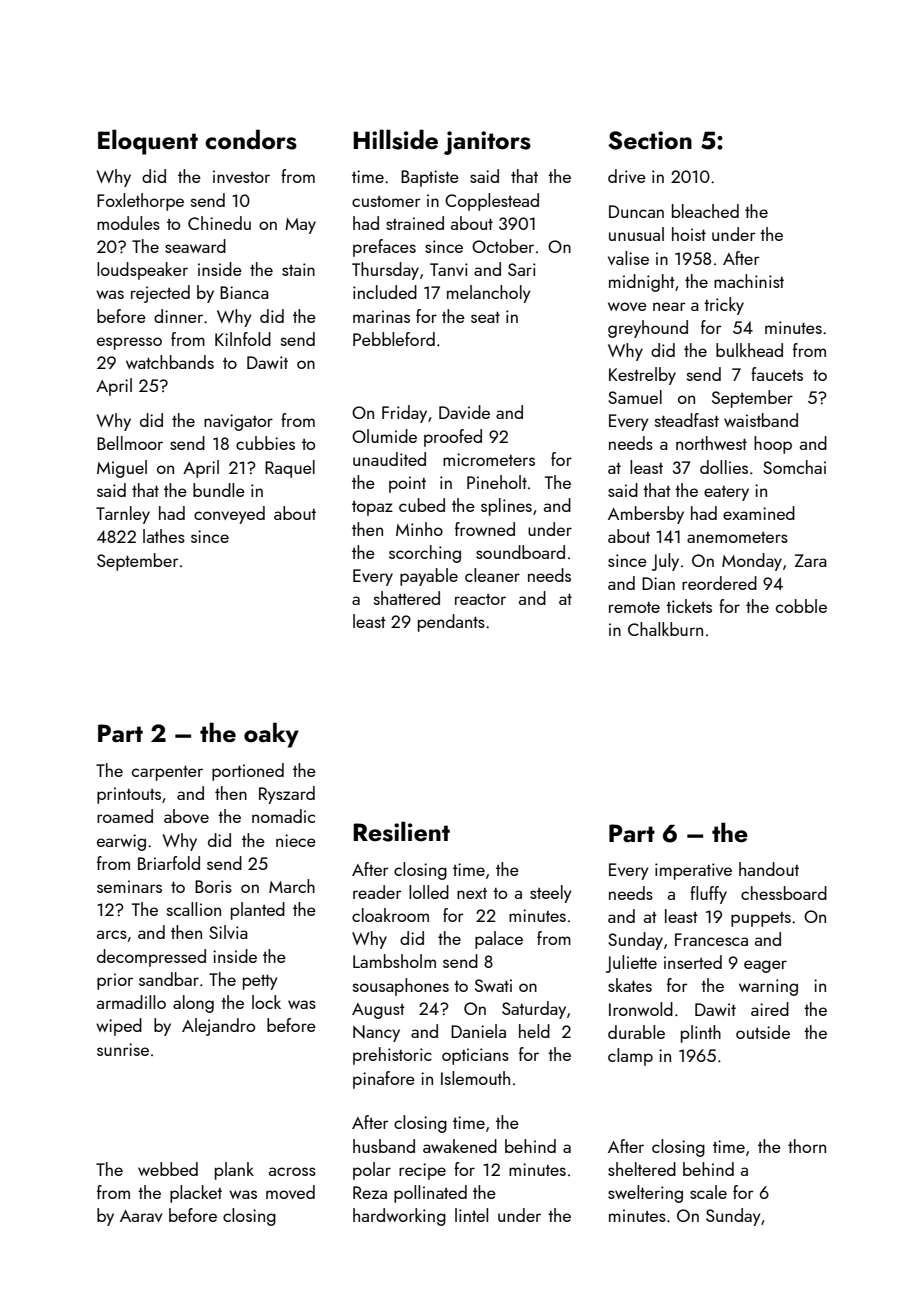 This screenshot has width=924, height=1308. Describe the element at coordinates (708, 1192) in the screenshot. I see `scale` at that location.
